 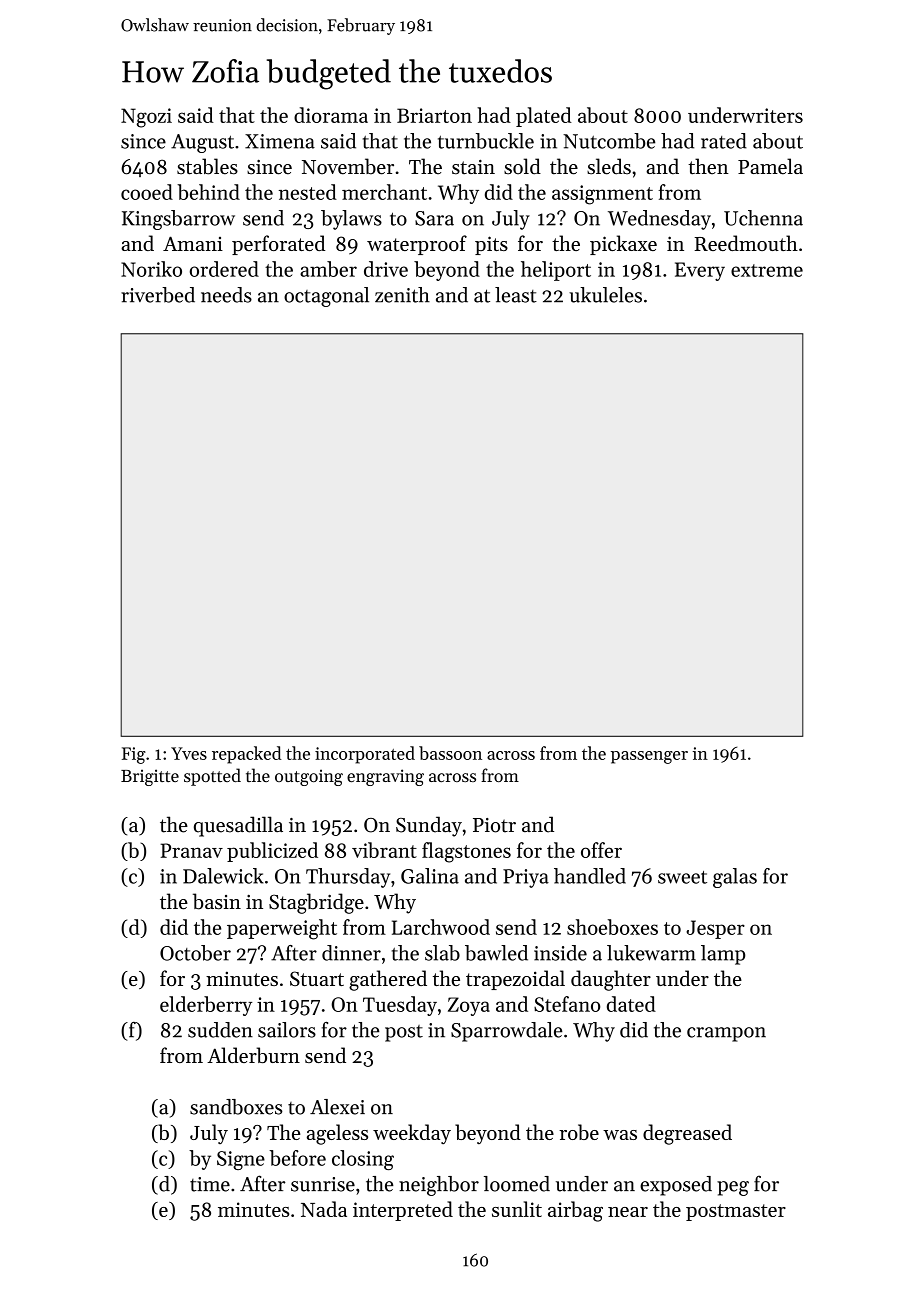 What do you see at coordinates (147, 192) in the screenshot?
I see `cooed` at bounding box center [147, 192].
